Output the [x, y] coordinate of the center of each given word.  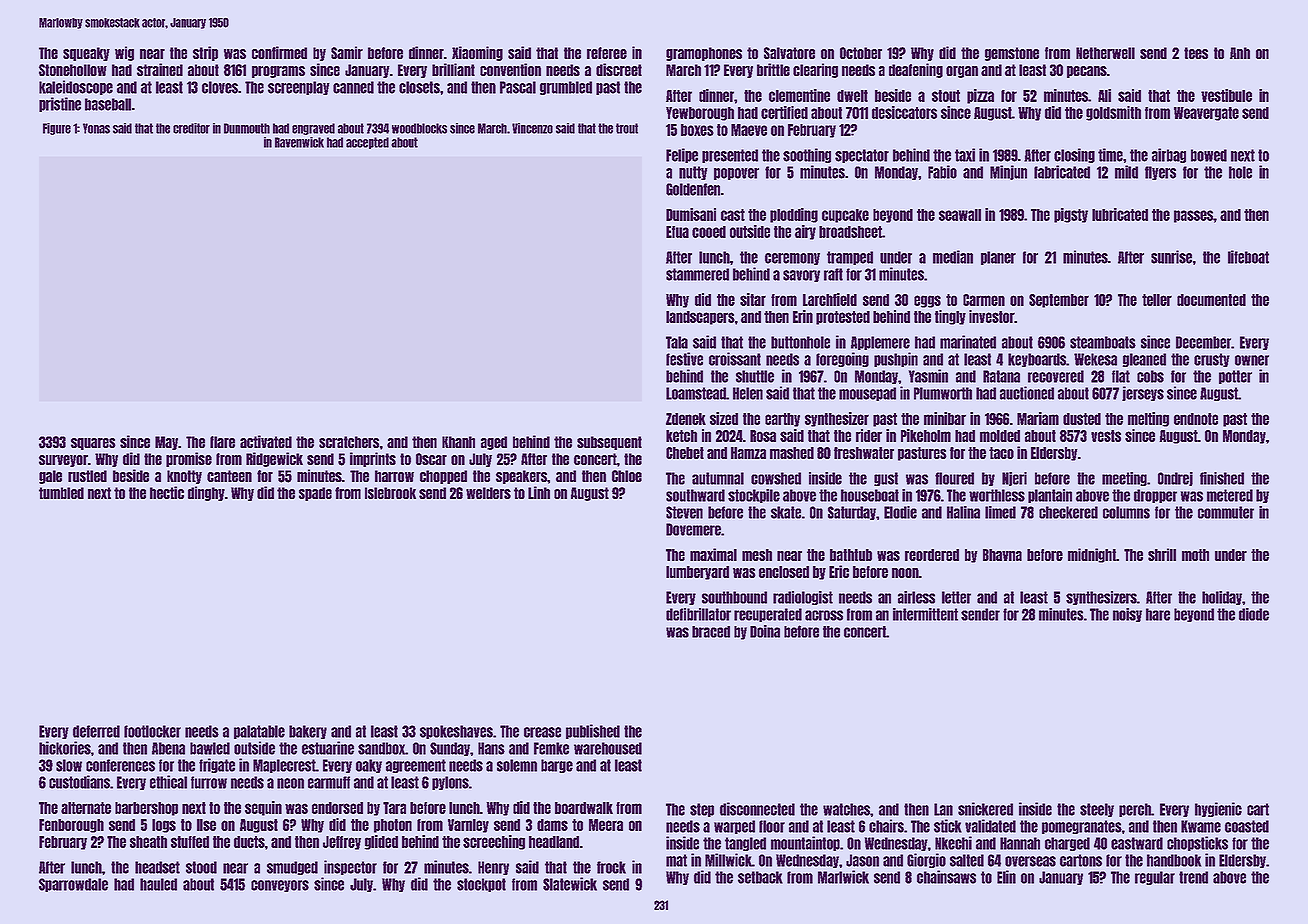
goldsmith [1113, 113]
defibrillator [698, 614]
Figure [57, 129]
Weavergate [1206, 114]
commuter [1226, 512]
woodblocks [419, 128]
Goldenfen [693, 189]
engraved [313, 129]
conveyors [280, 886]
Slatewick [570, 884]
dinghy [206, 493]
